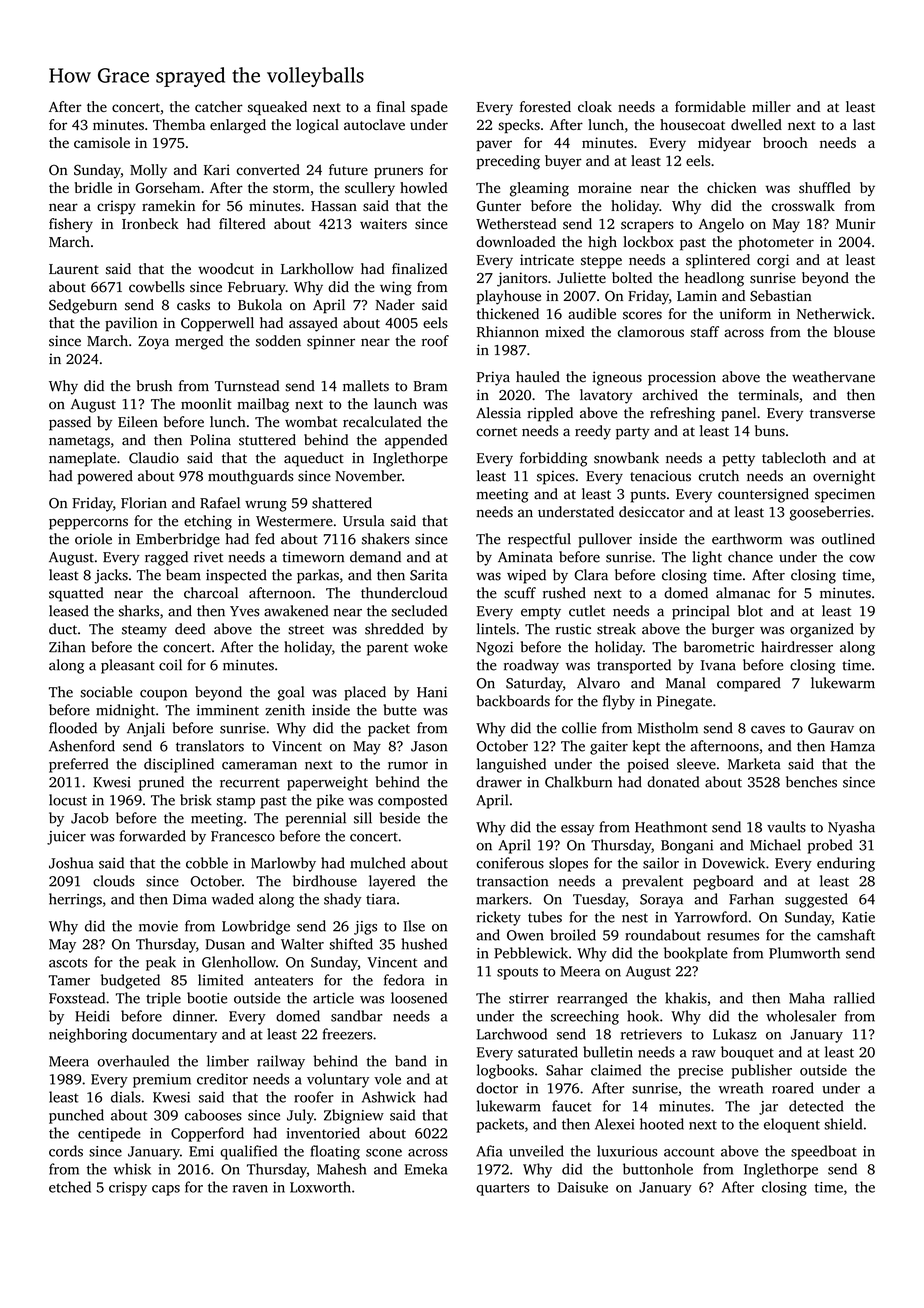 This page has width=924, height=1308. Describe the element at coordinates (756, 124) in the page. I see `dwelled` at that location.
